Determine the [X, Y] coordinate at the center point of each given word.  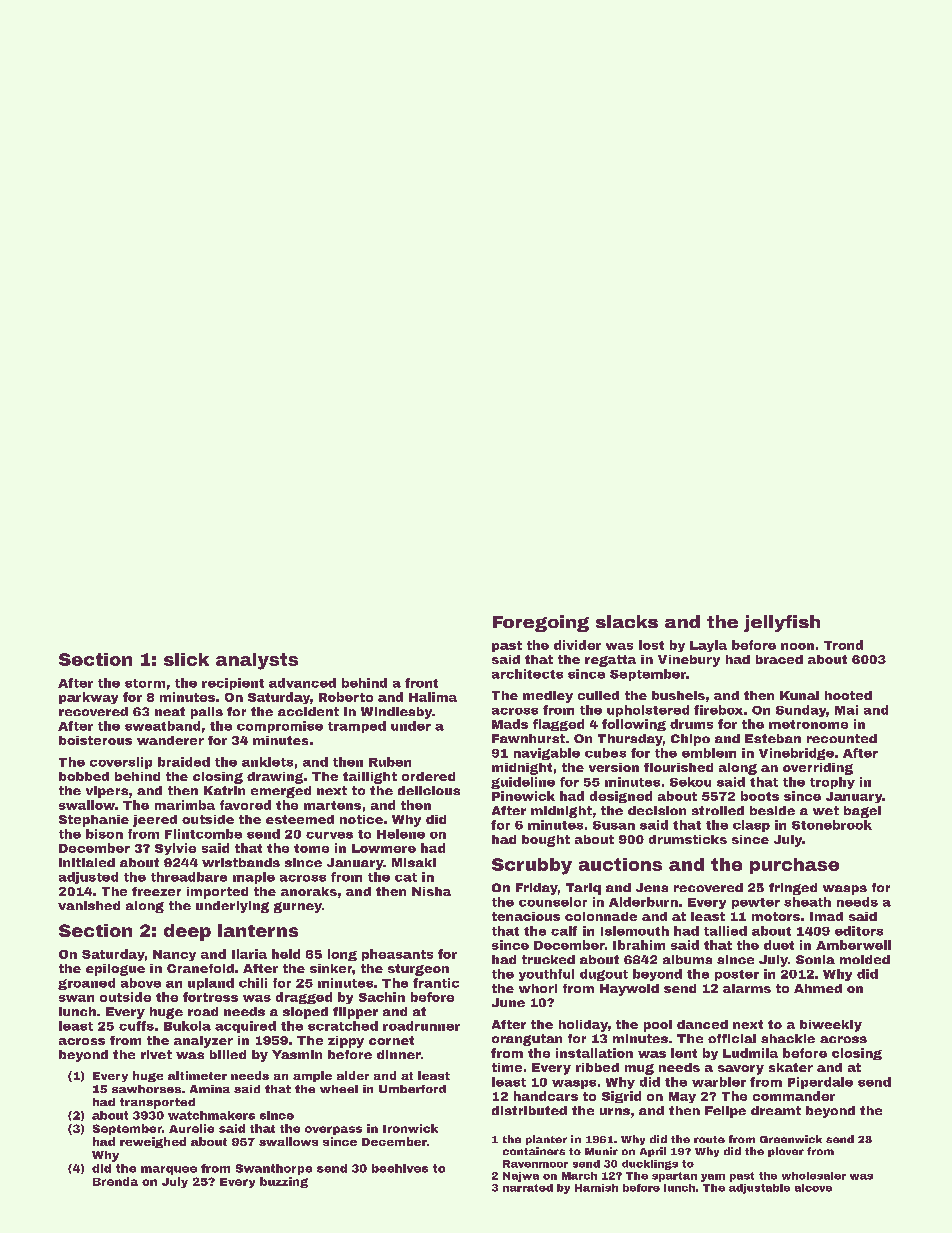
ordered [428, 776]
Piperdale [820, 1083]
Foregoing [541, 623]
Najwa [521, 1177]
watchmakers [211, 1115]
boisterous [95, 740]
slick [186, 659]
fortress [210, 997]
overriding [818, 769]
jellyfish [782, 623]
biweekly [831, 1026]
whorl [538, 988]
